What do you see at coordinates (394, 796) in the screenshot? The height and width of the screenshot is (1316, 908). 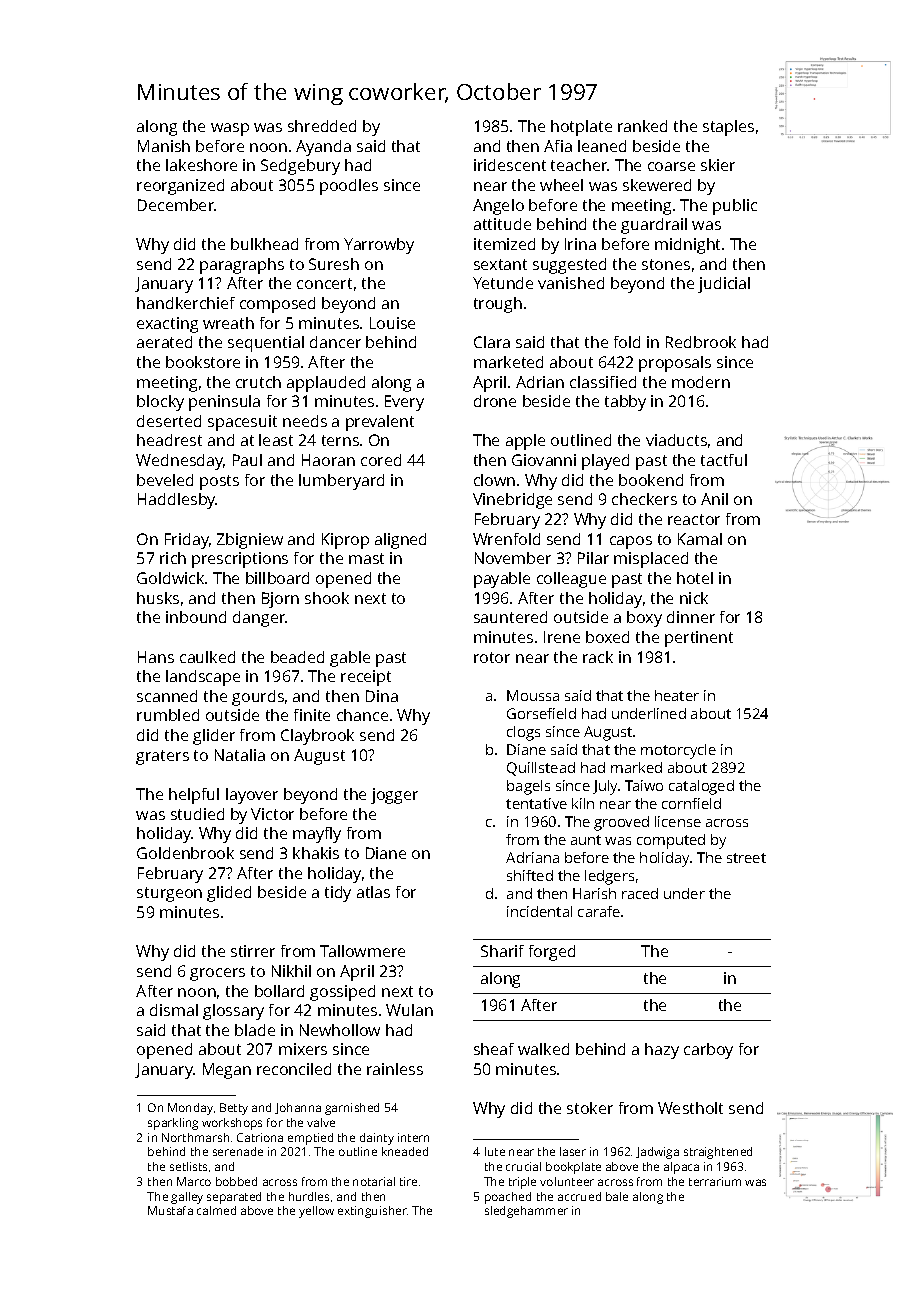 I see `jogger` at bounding box center [394, 796].
